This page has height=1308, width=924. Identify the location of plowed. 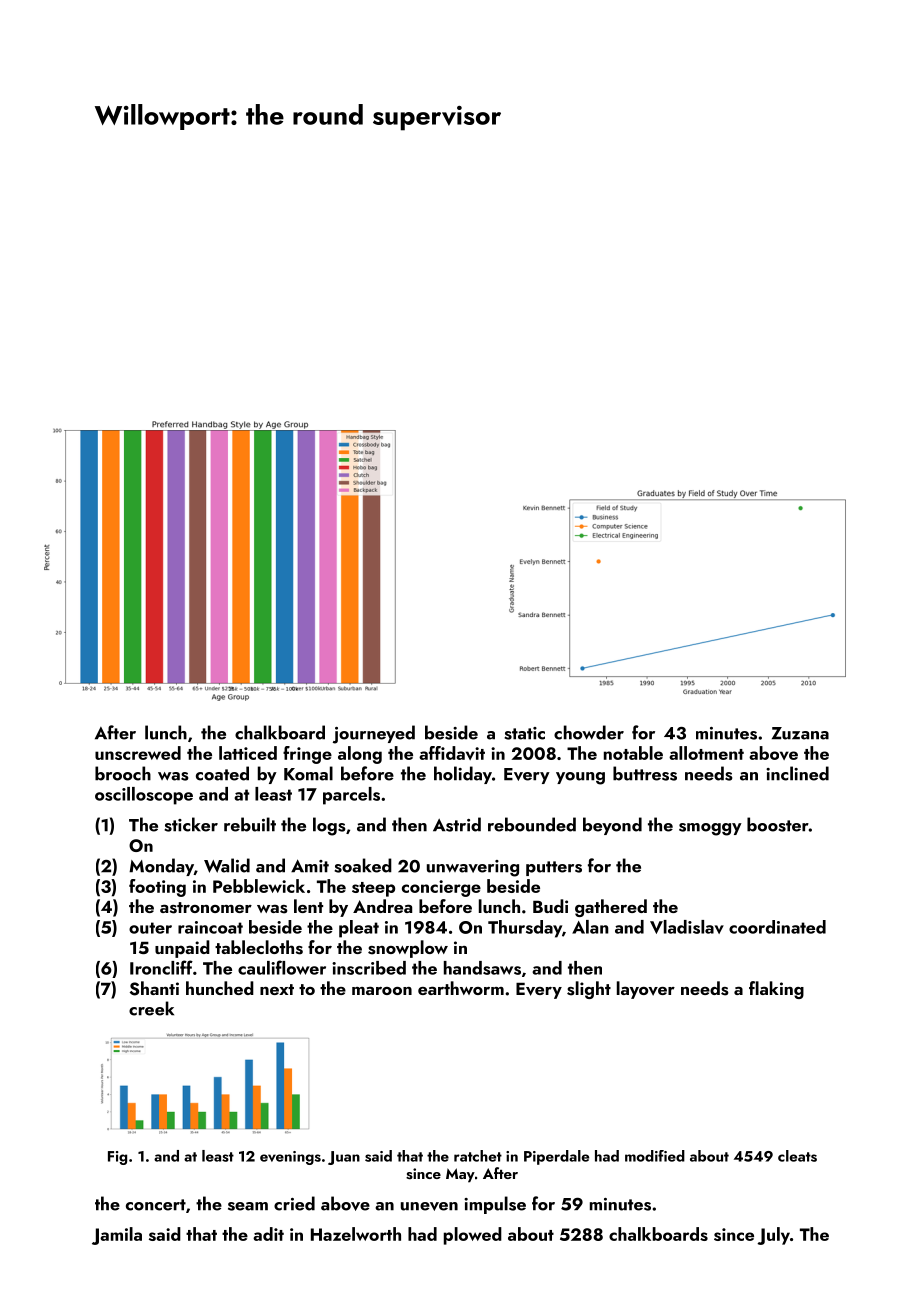
(473, 1236).
